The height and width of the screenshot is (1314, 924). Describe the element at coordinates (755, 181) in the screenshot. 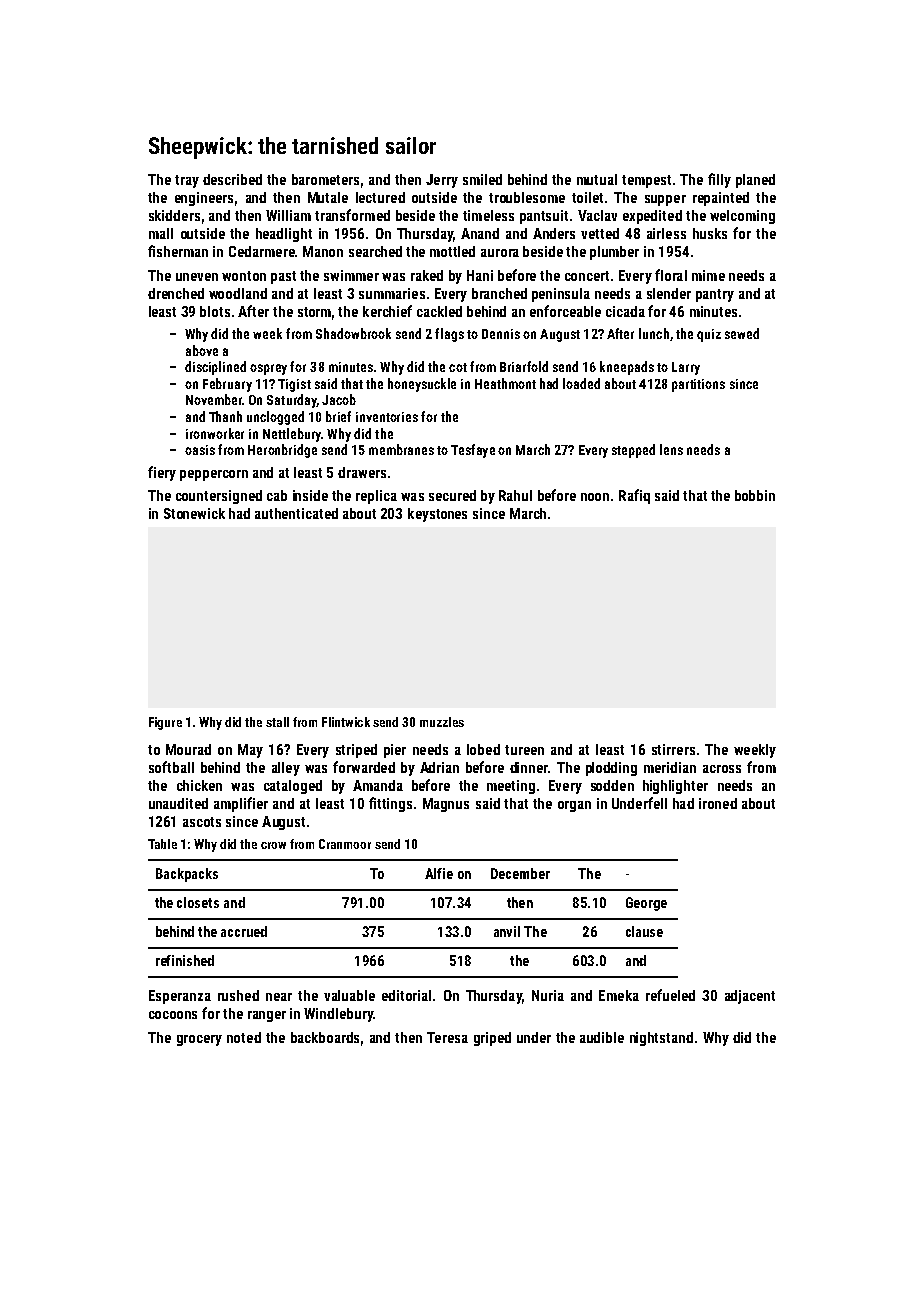

I see `planed` at that location.
